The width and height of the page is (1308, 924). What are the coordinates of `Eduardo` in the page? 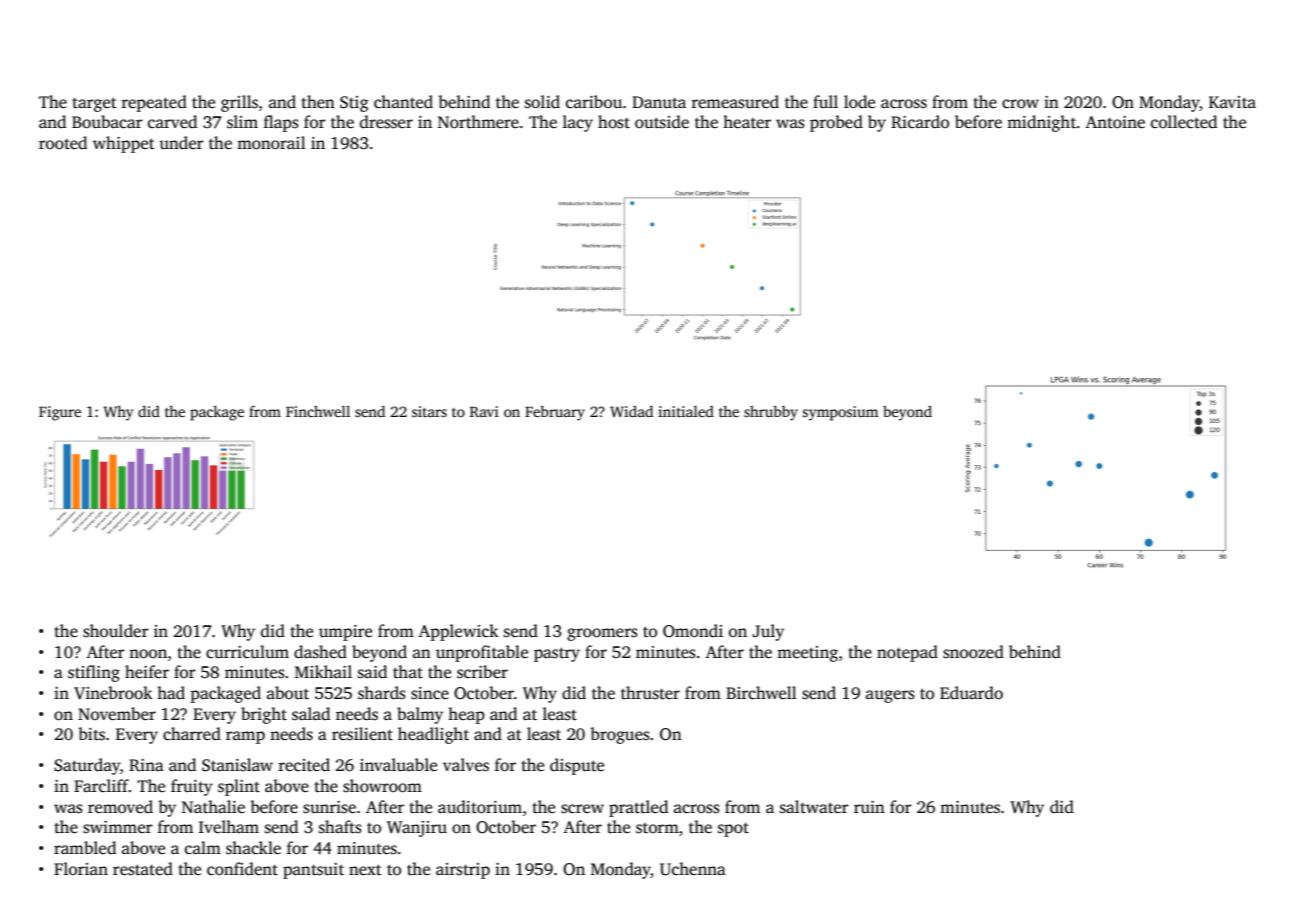 It's located at (971, 693).
